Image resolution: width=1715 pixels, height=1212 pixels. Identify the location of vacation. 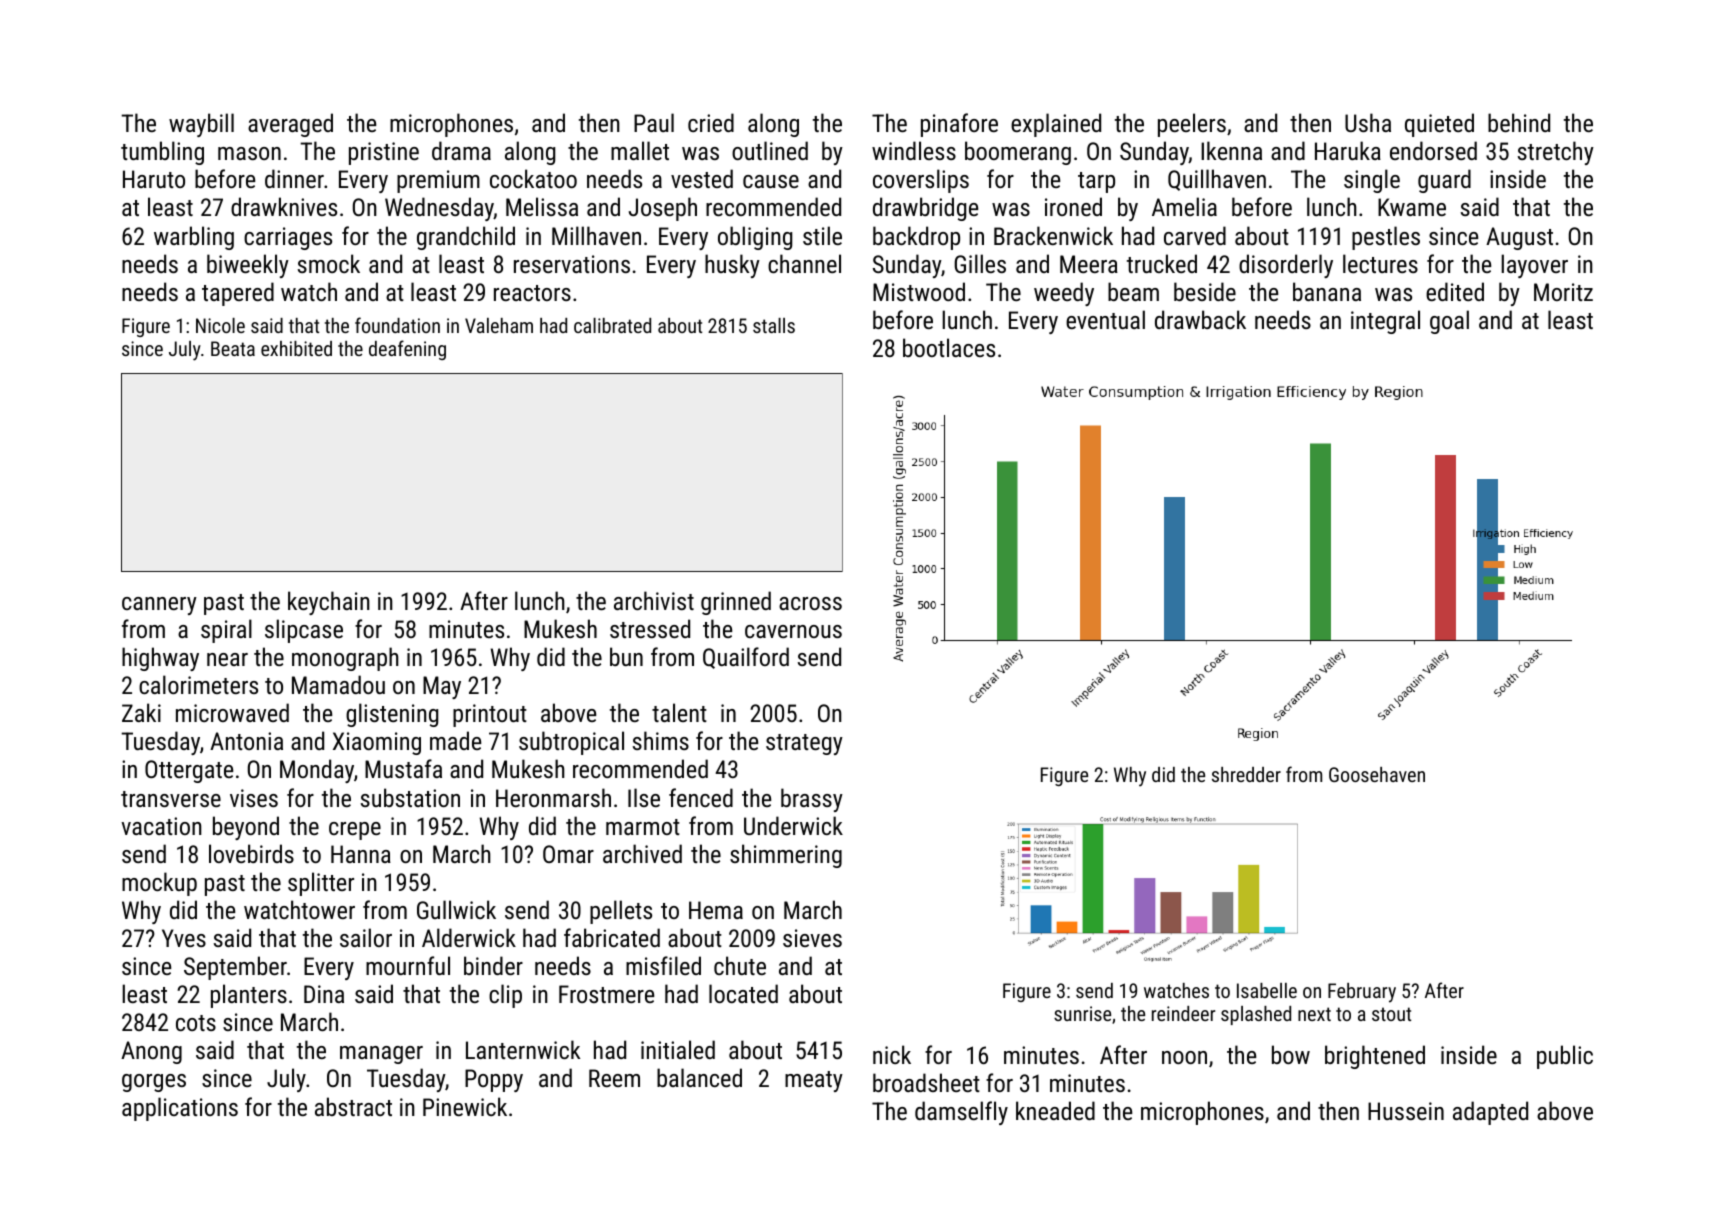
(161, 826).
